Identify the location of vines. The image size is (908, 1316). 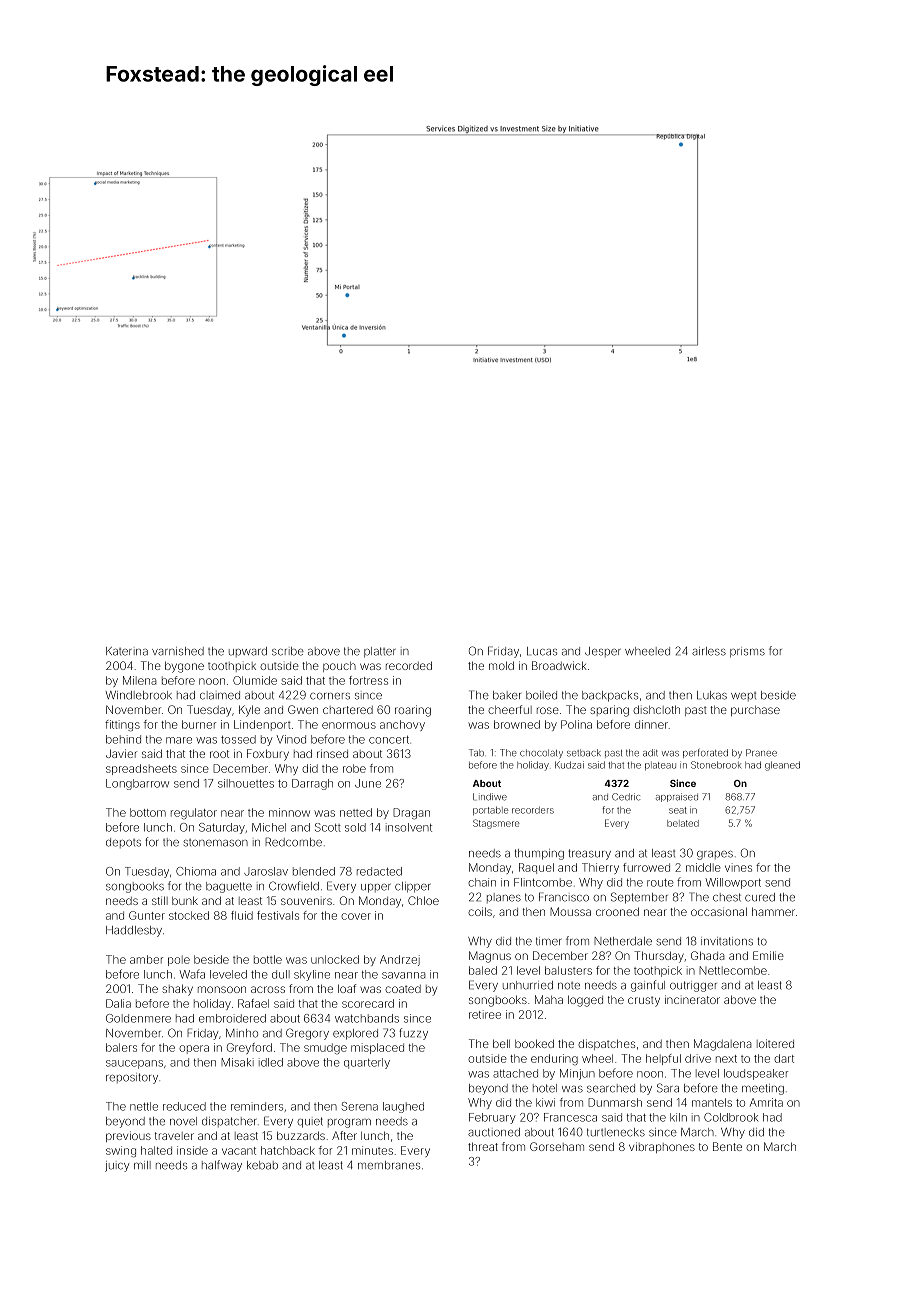
(738, 867).
